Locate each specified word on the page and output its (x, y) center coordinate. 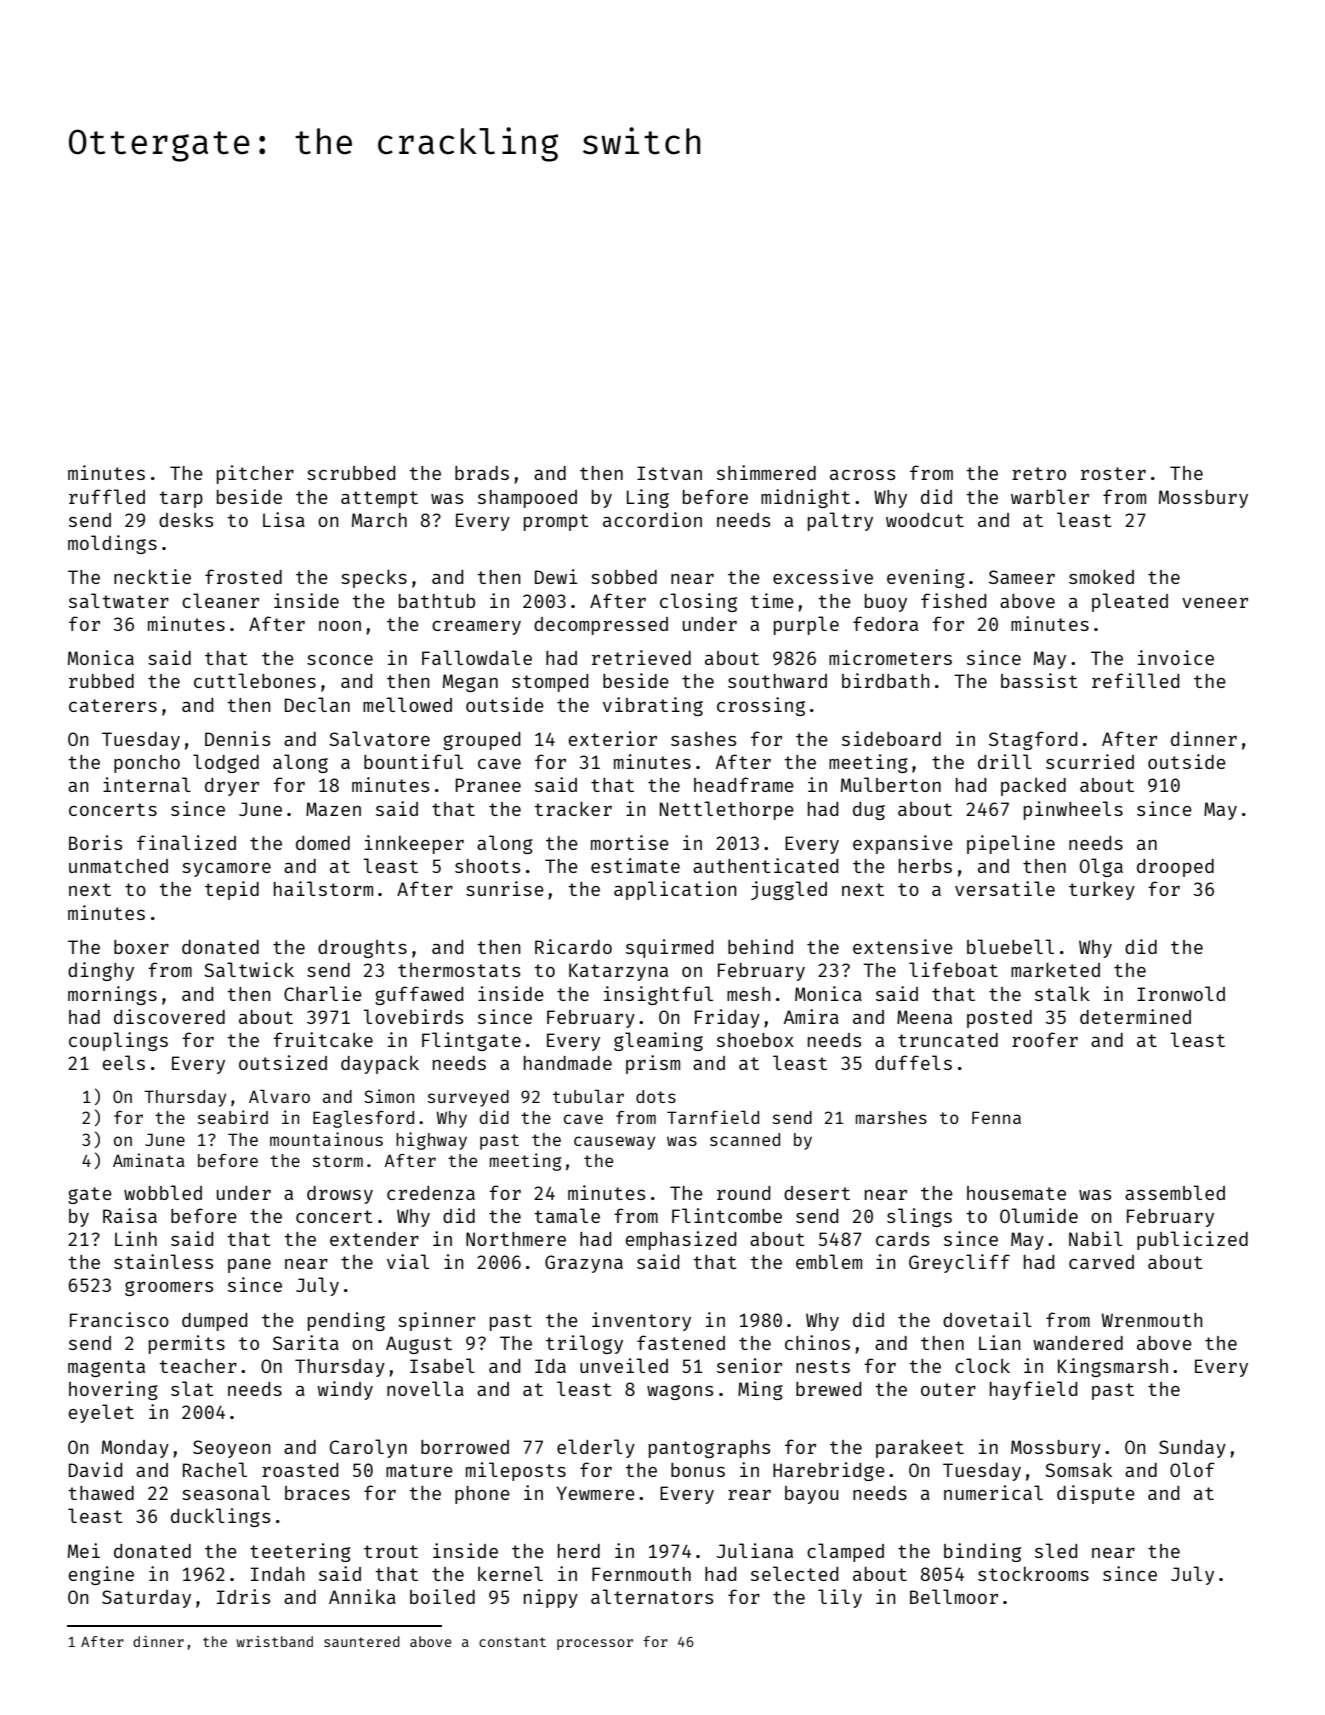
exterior (613, 738)
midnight (805, 498)
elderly (596, 1448)
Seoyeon (232, 1449)
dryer (232, 787)
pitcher (255, 474)
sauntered (362, 1641)
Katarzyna (618, 972)
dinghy (101, 971)
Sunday (1192, 1449)
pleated (1130, 602)
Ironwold (1181, 993)
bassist (1039, 680)
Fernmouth (641, 1574)
